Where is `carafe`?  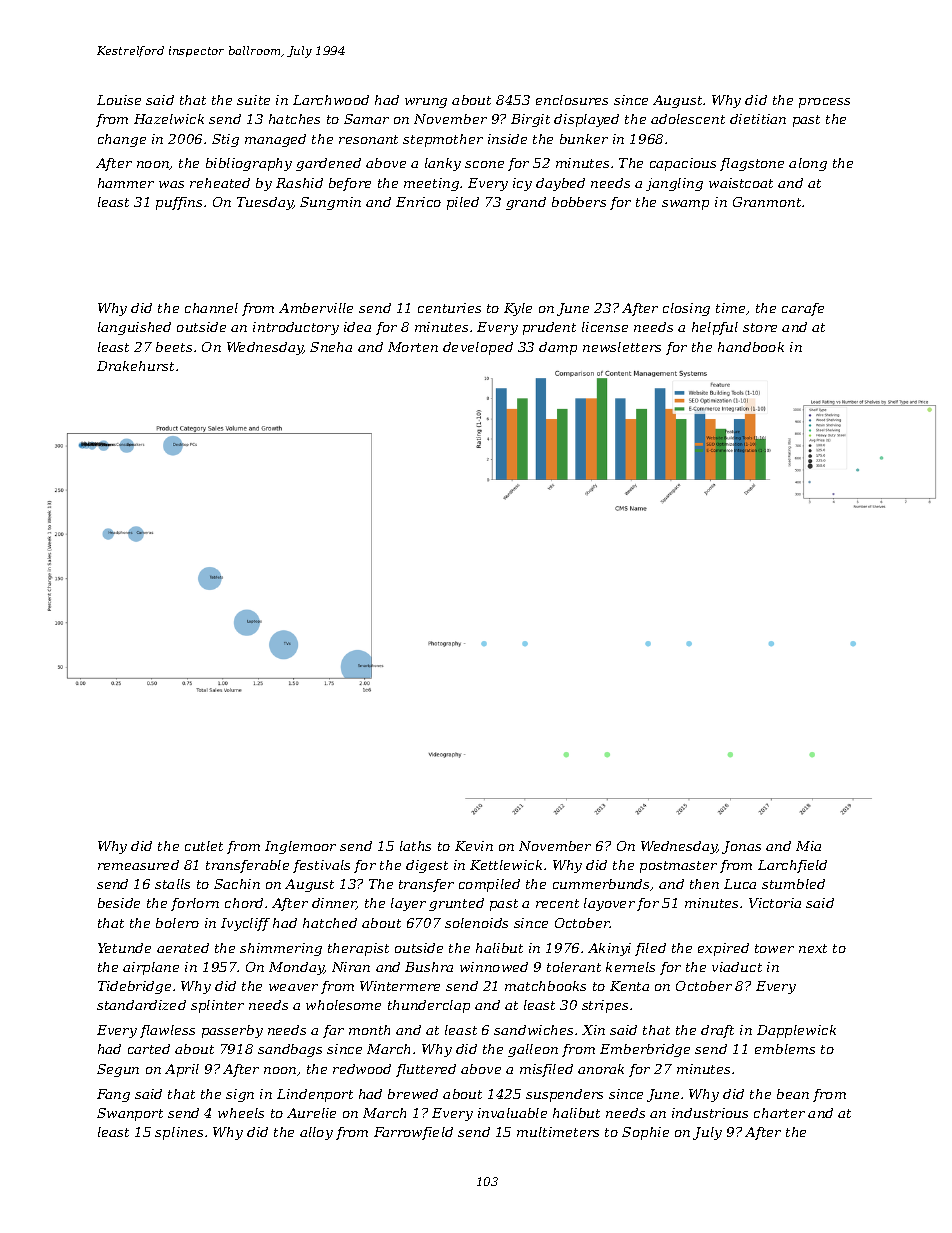 carafe is located at coordinates (803, 309).
